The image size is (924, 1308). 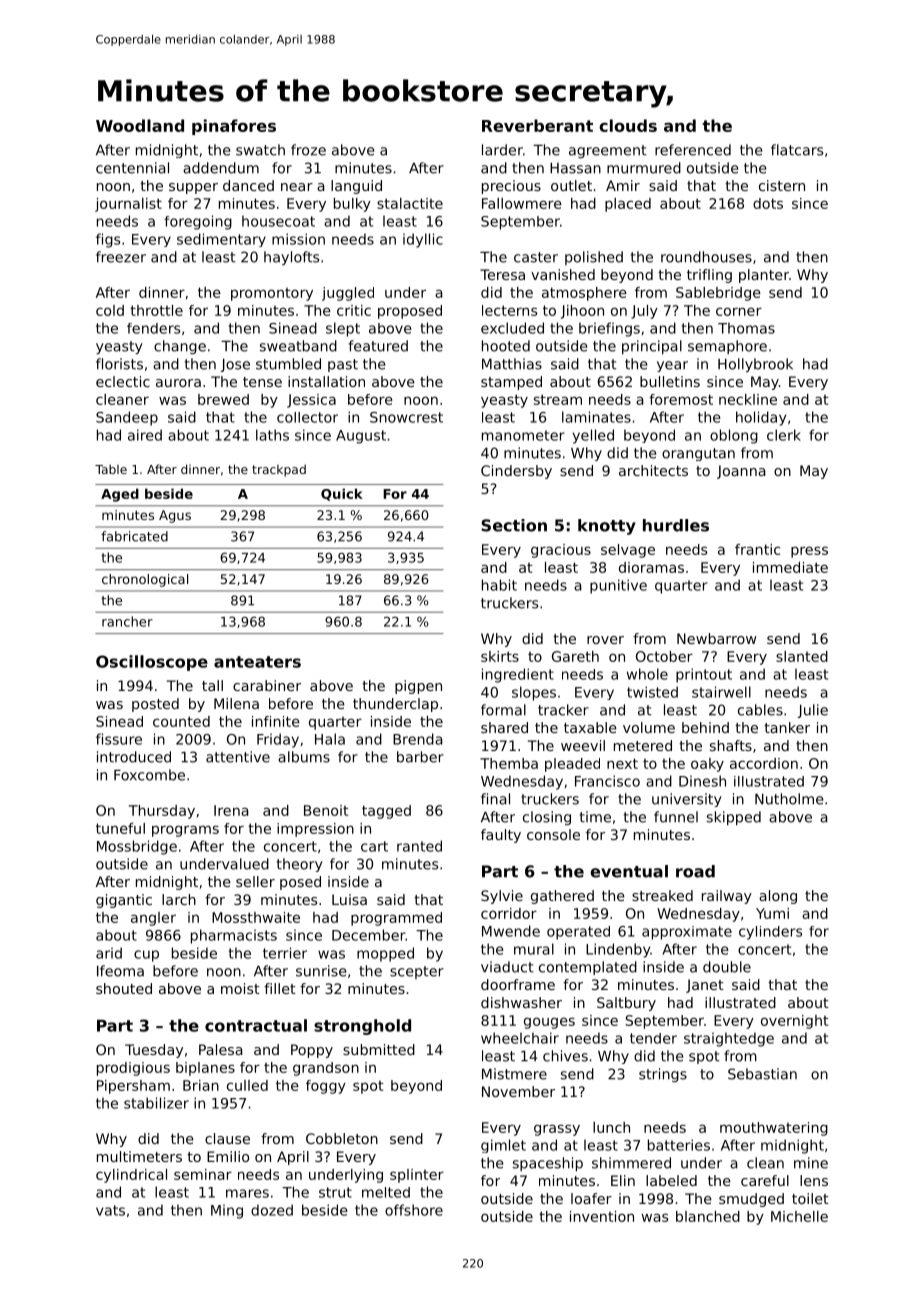 What do you see at coordinates (140, 125) in the page?
I see `Woodland` at bounding box center [140, 125].
